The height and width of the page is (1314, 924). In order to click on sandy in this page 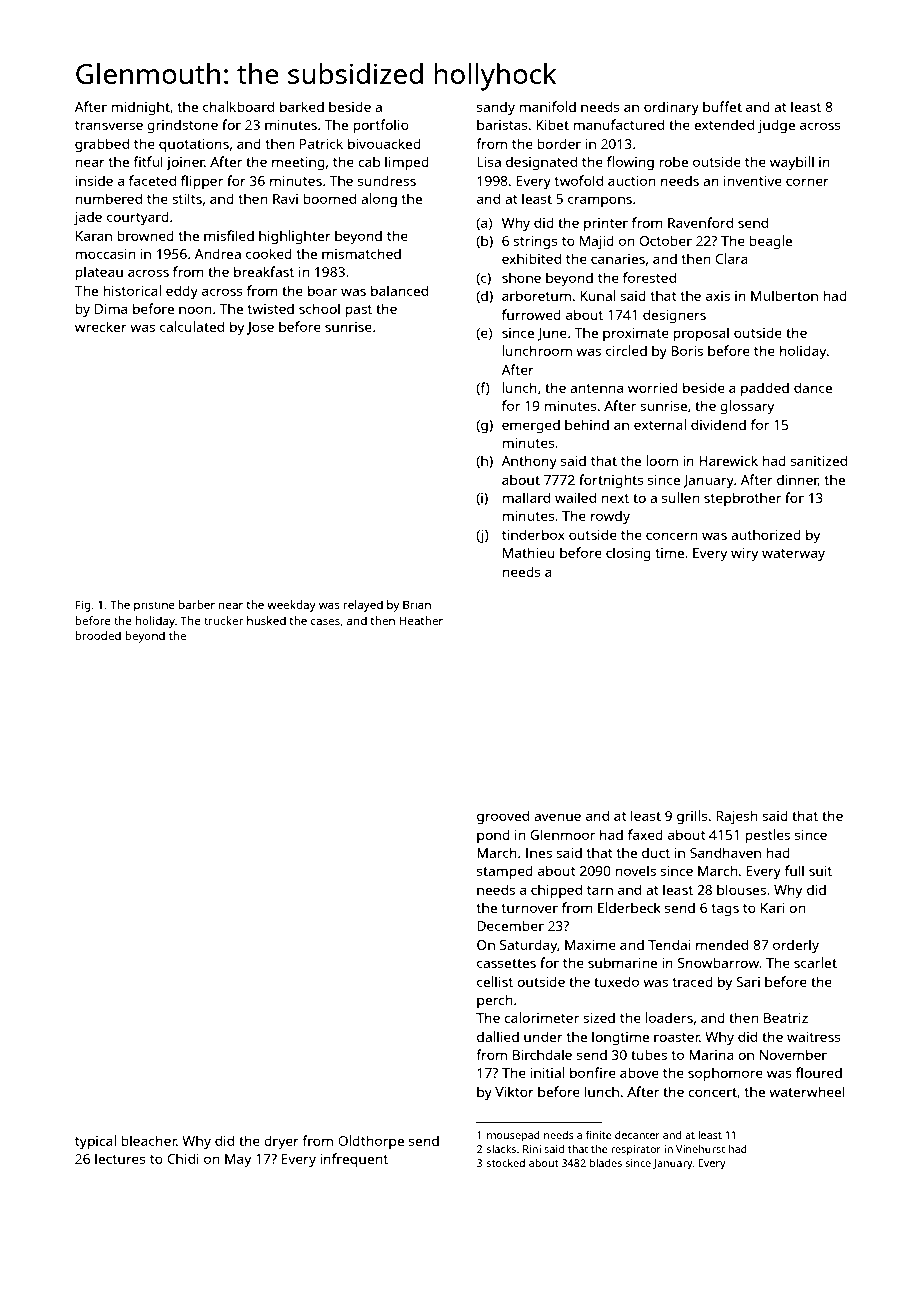, I will do `click(496, 108)`.
